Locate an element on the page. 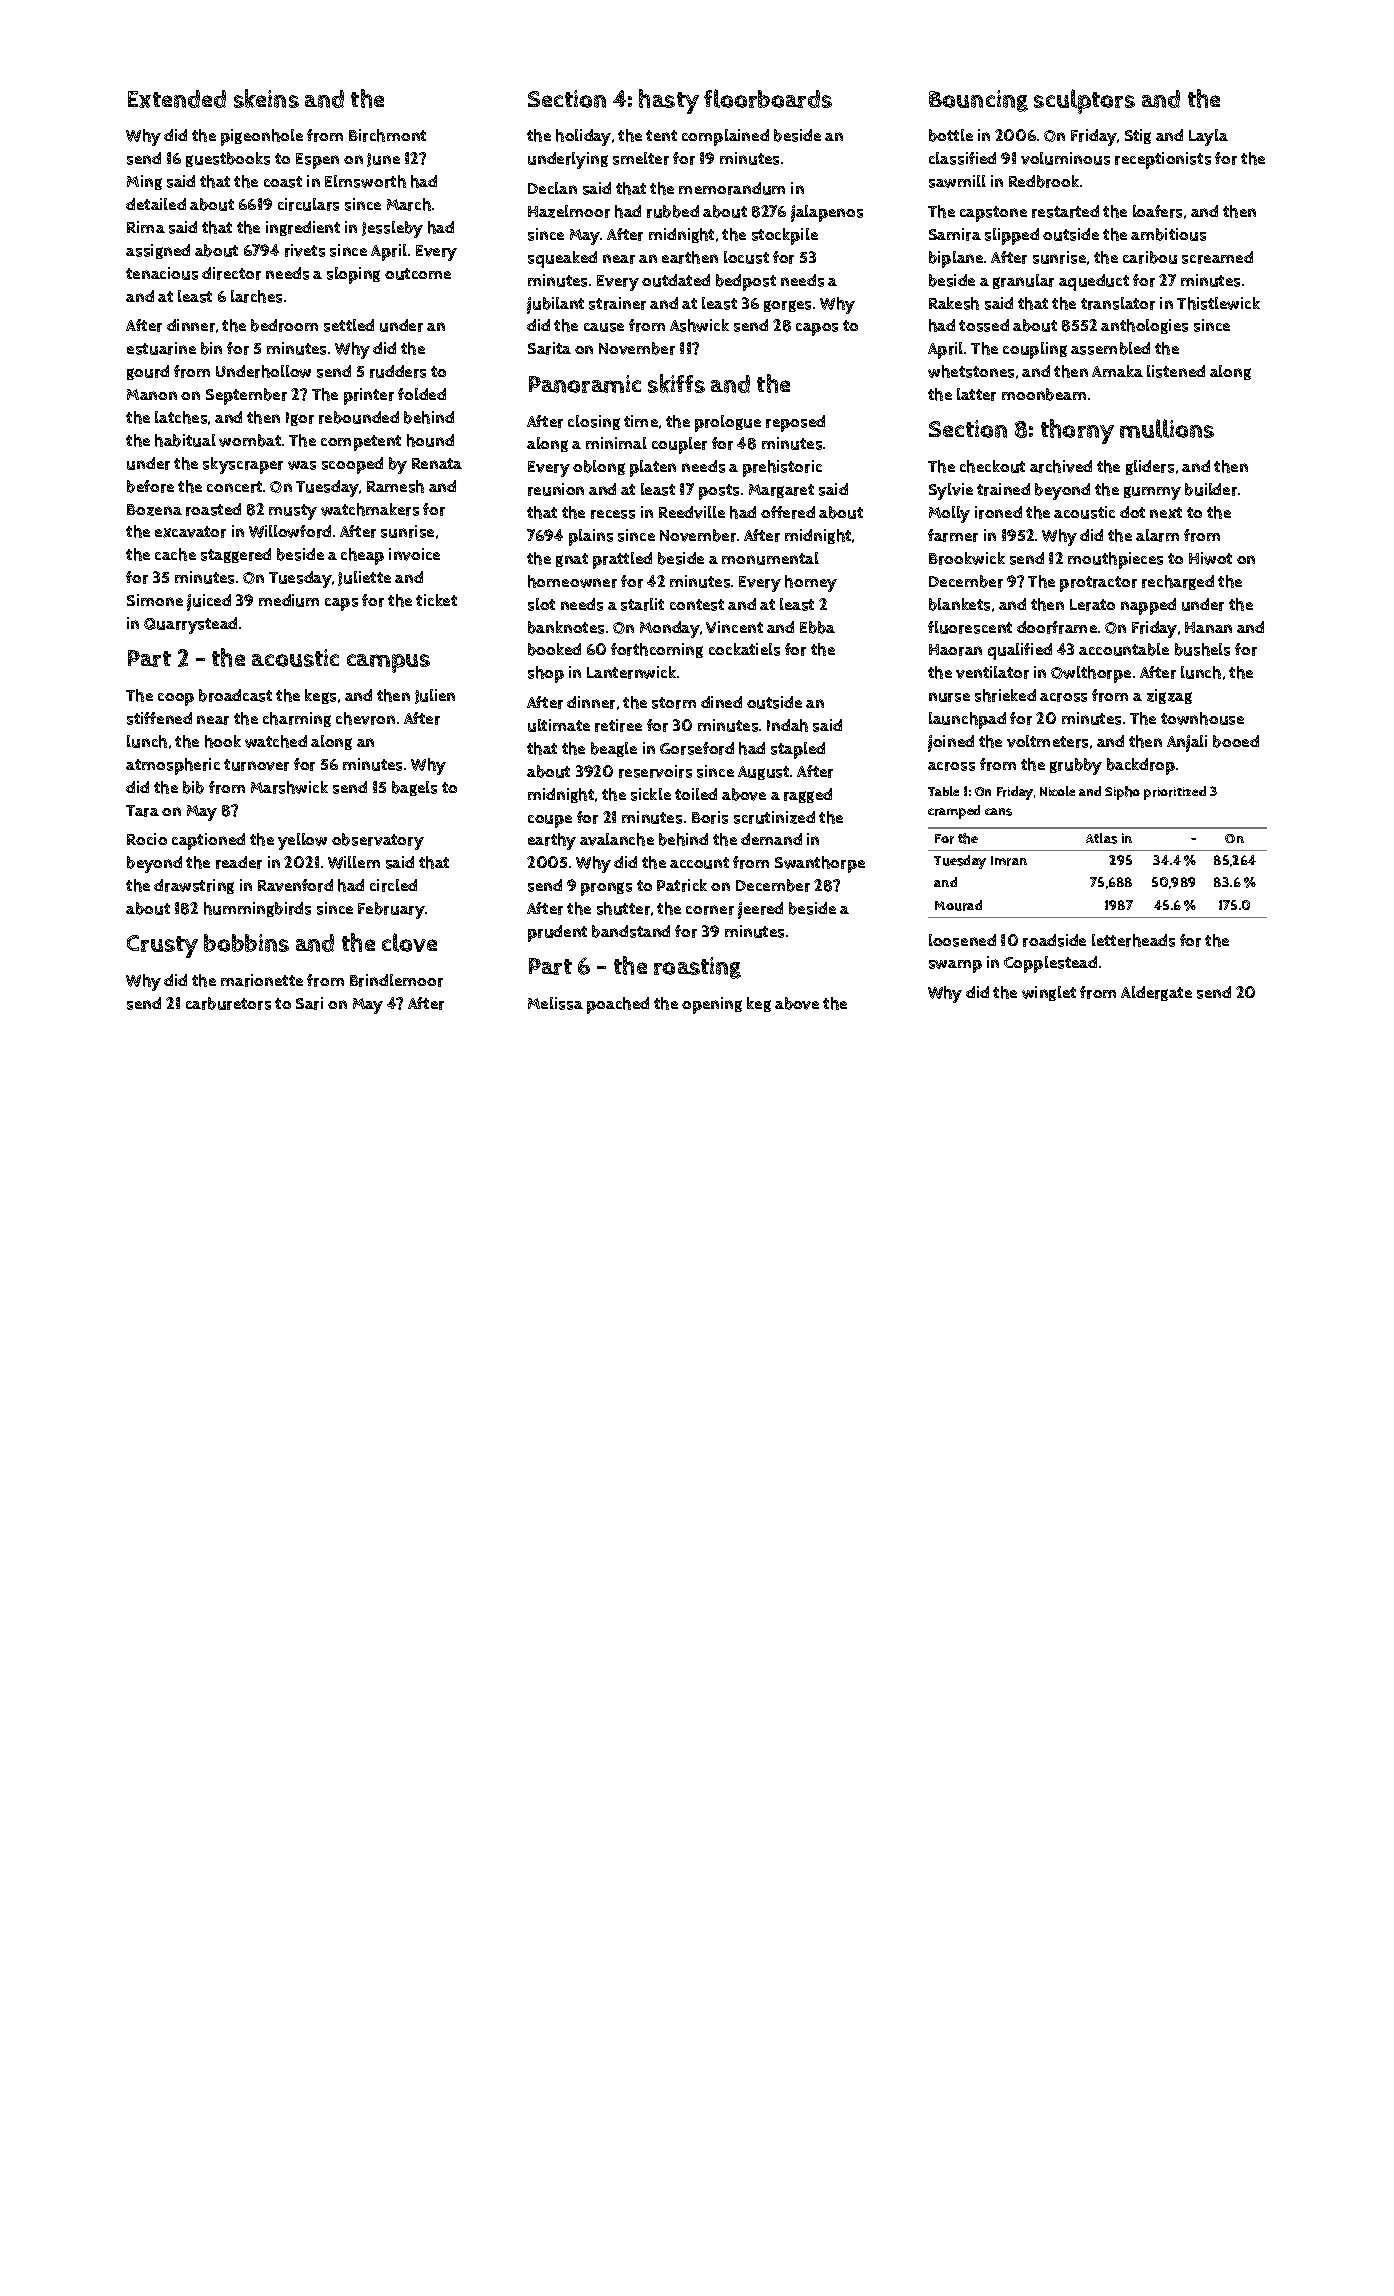  roasting is located at coordinates (697, 968).
